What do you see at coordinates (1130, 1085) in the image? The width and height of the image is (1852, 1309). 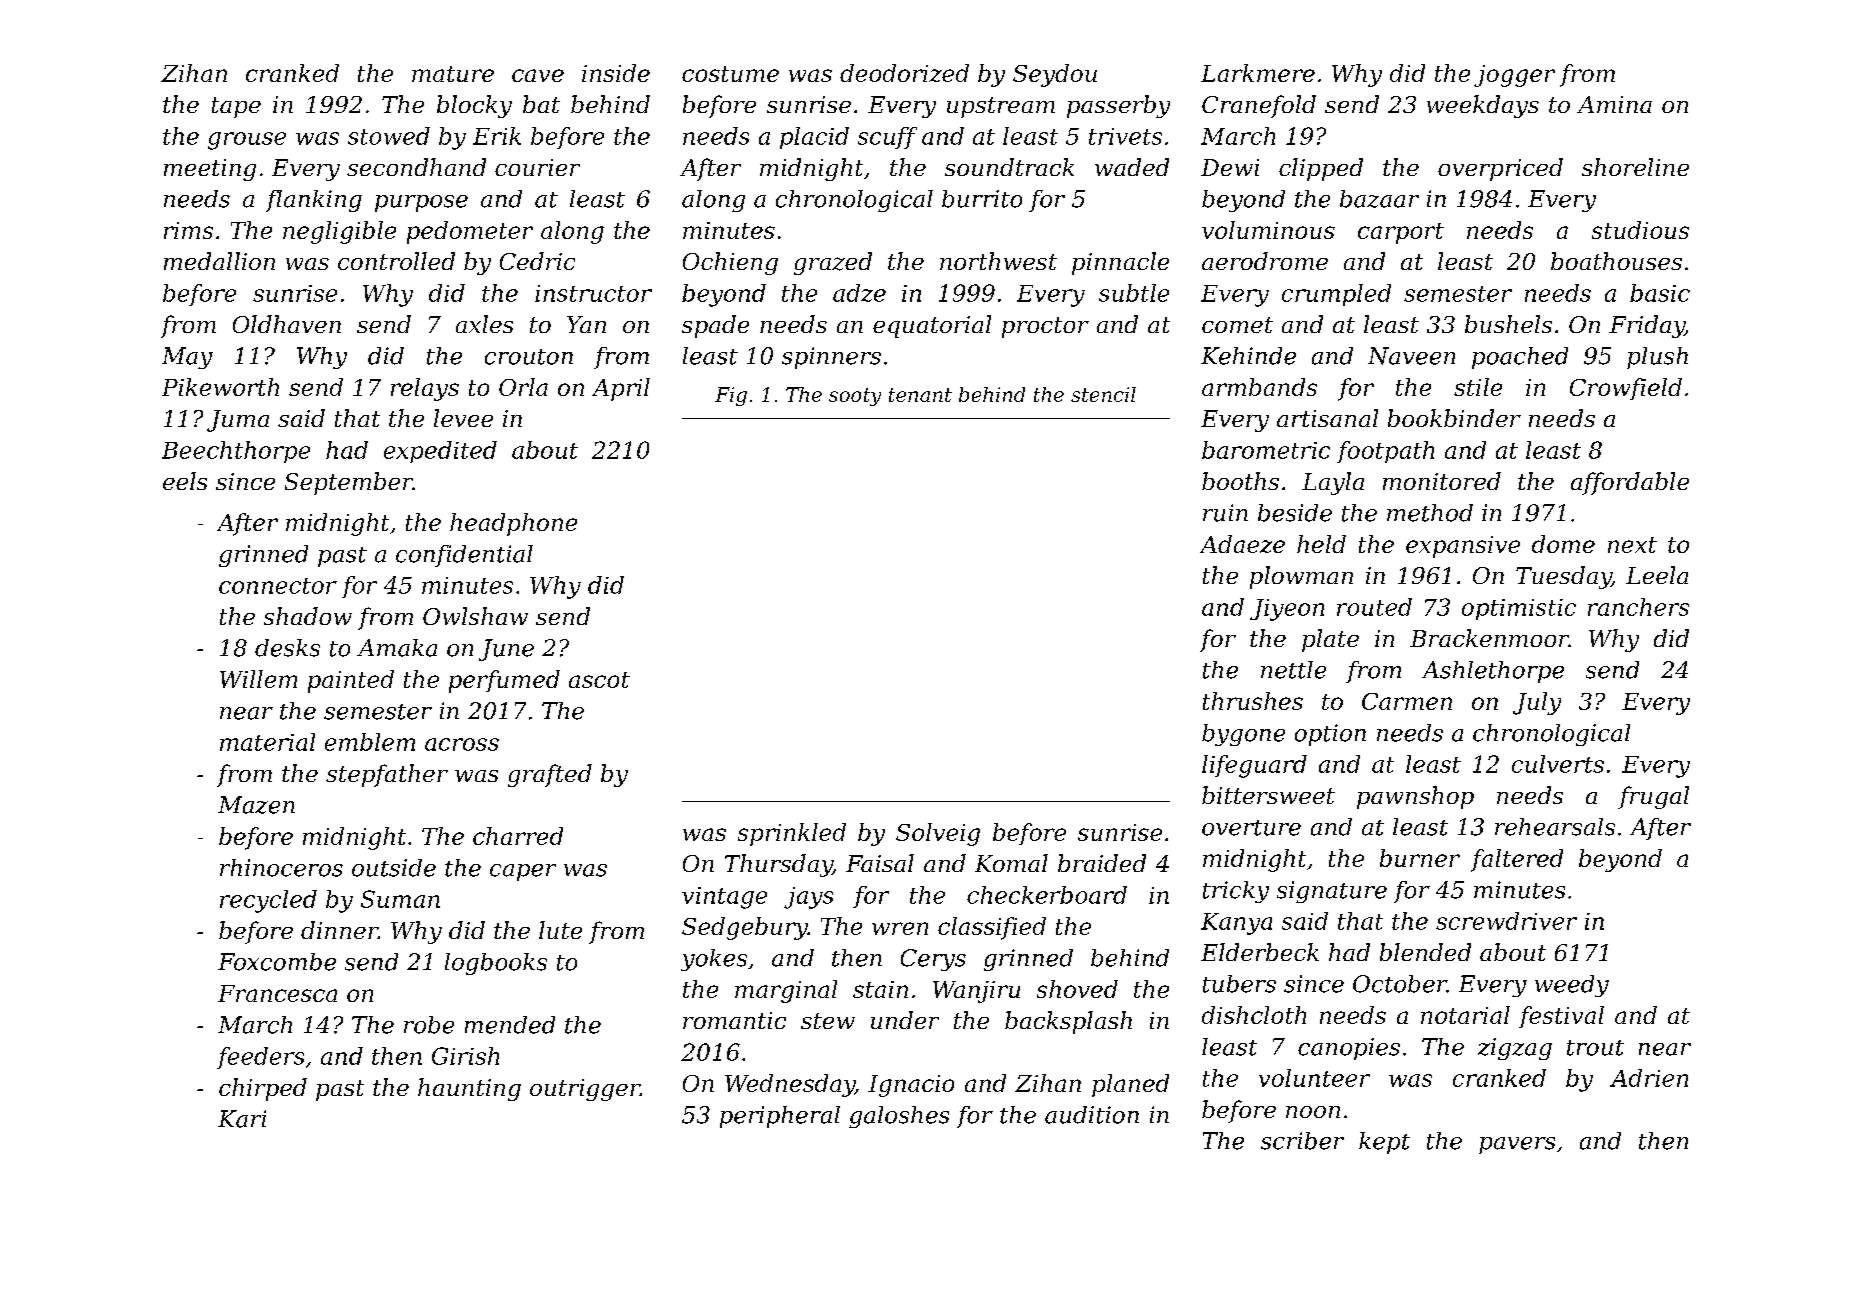 I see `planed` at bounding box center [1130, 1085].
